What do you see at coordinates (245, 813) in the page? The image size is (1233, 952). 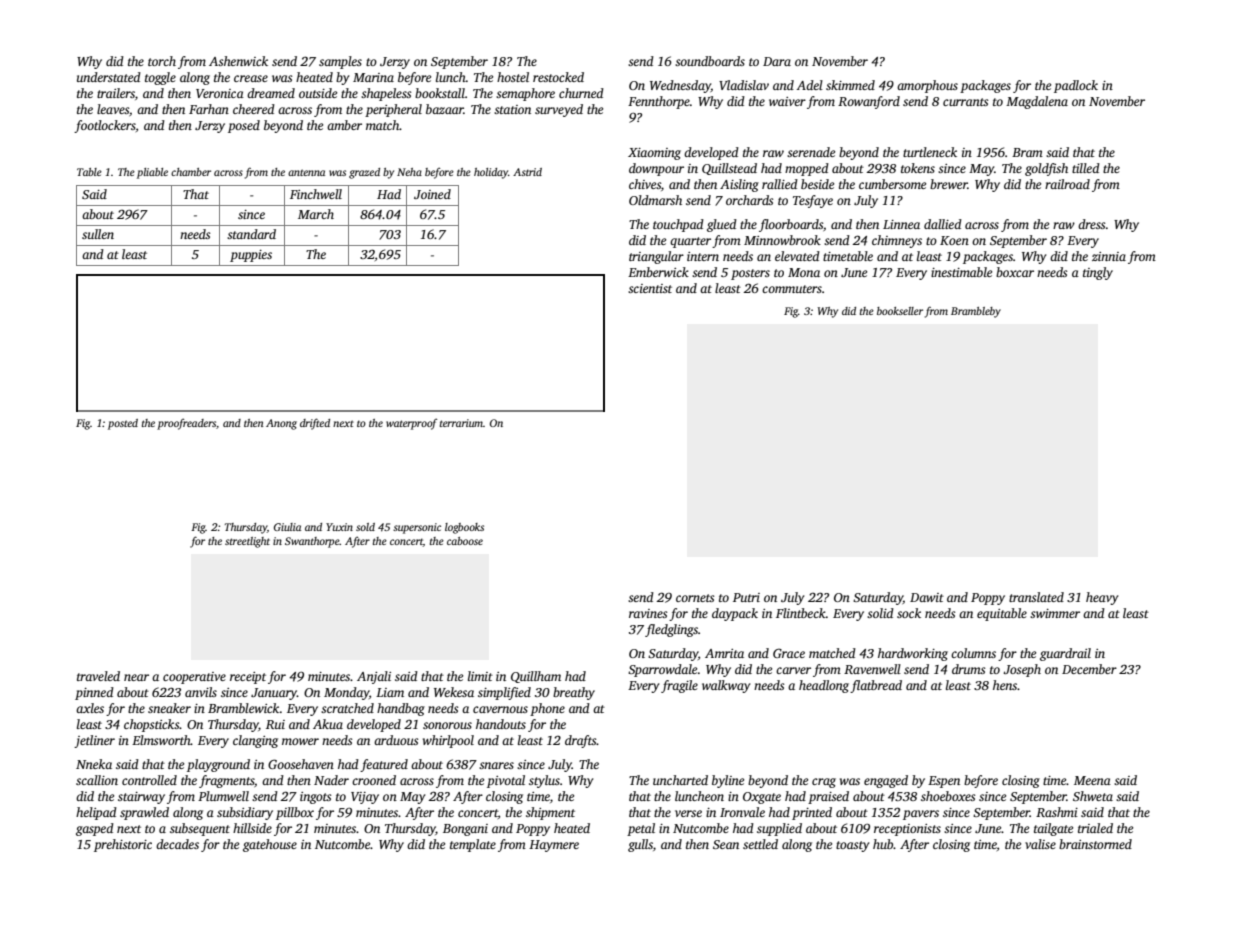 I see `subsidiary` at bounding box center [245, 813].
